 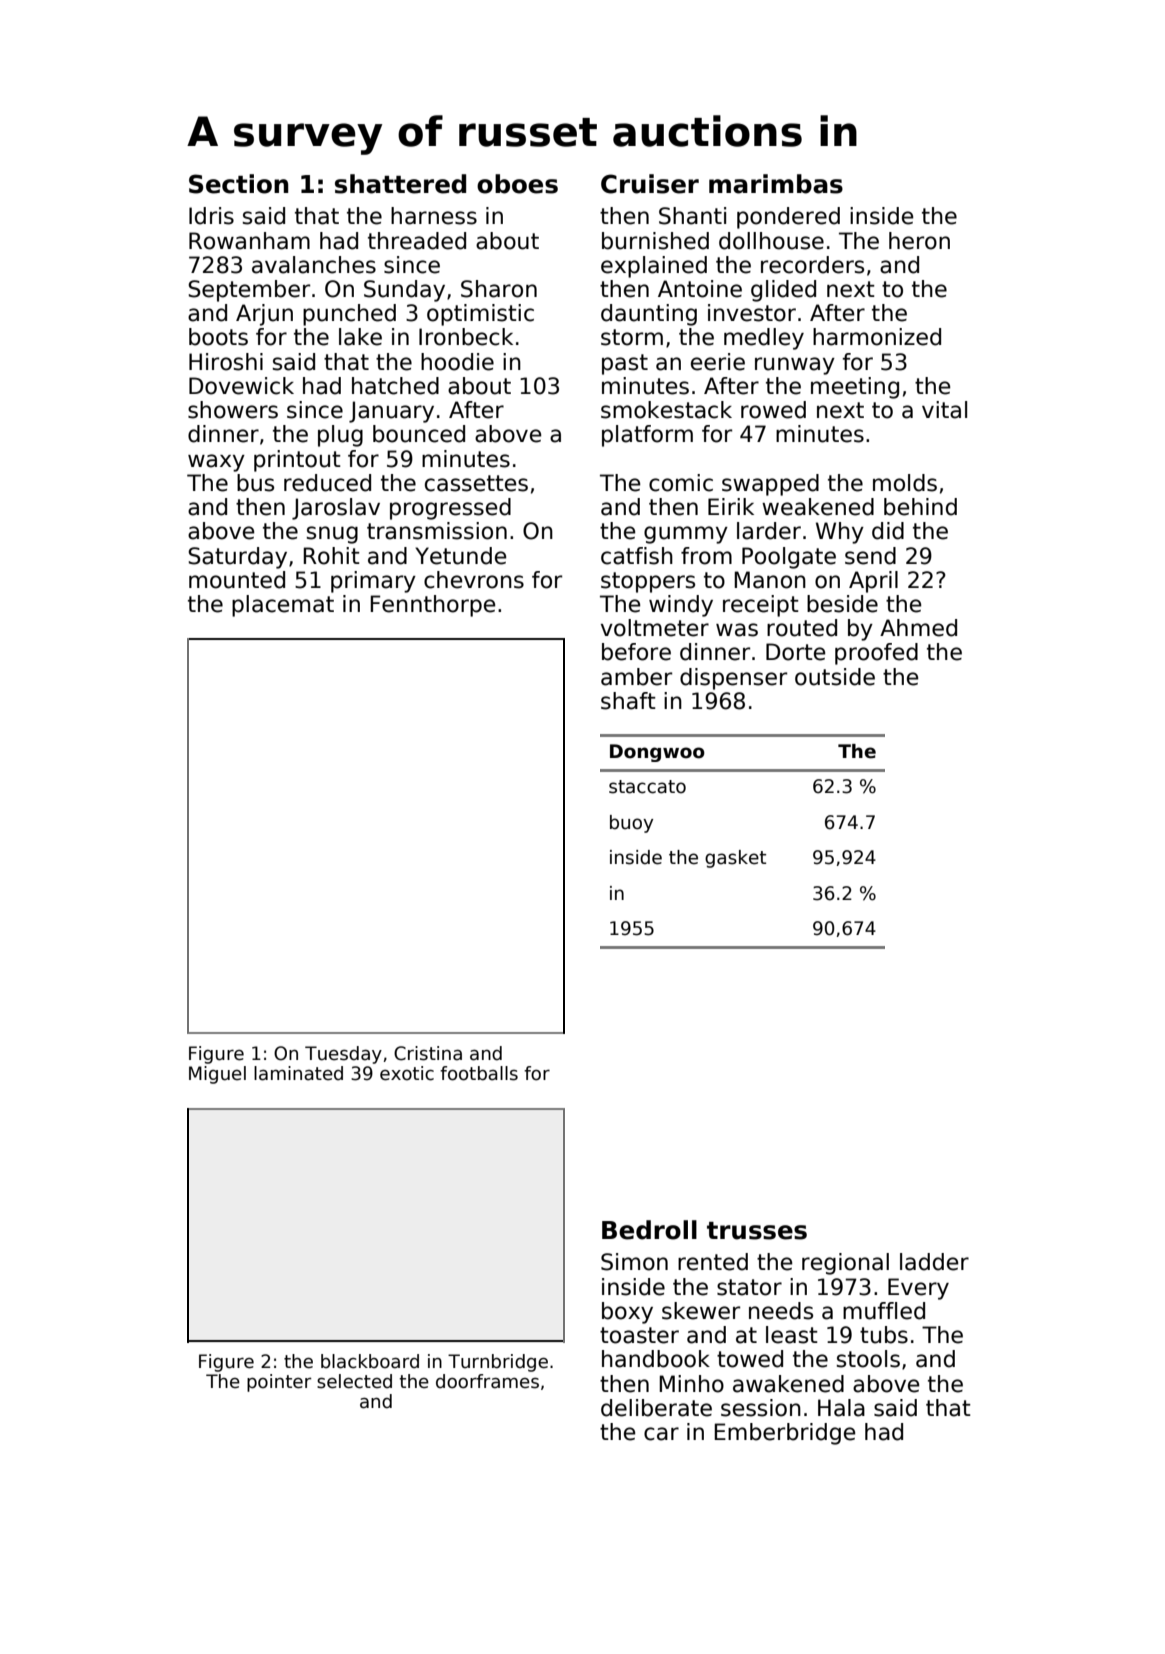 I want to click on Section, so click(x=239, y=184).
